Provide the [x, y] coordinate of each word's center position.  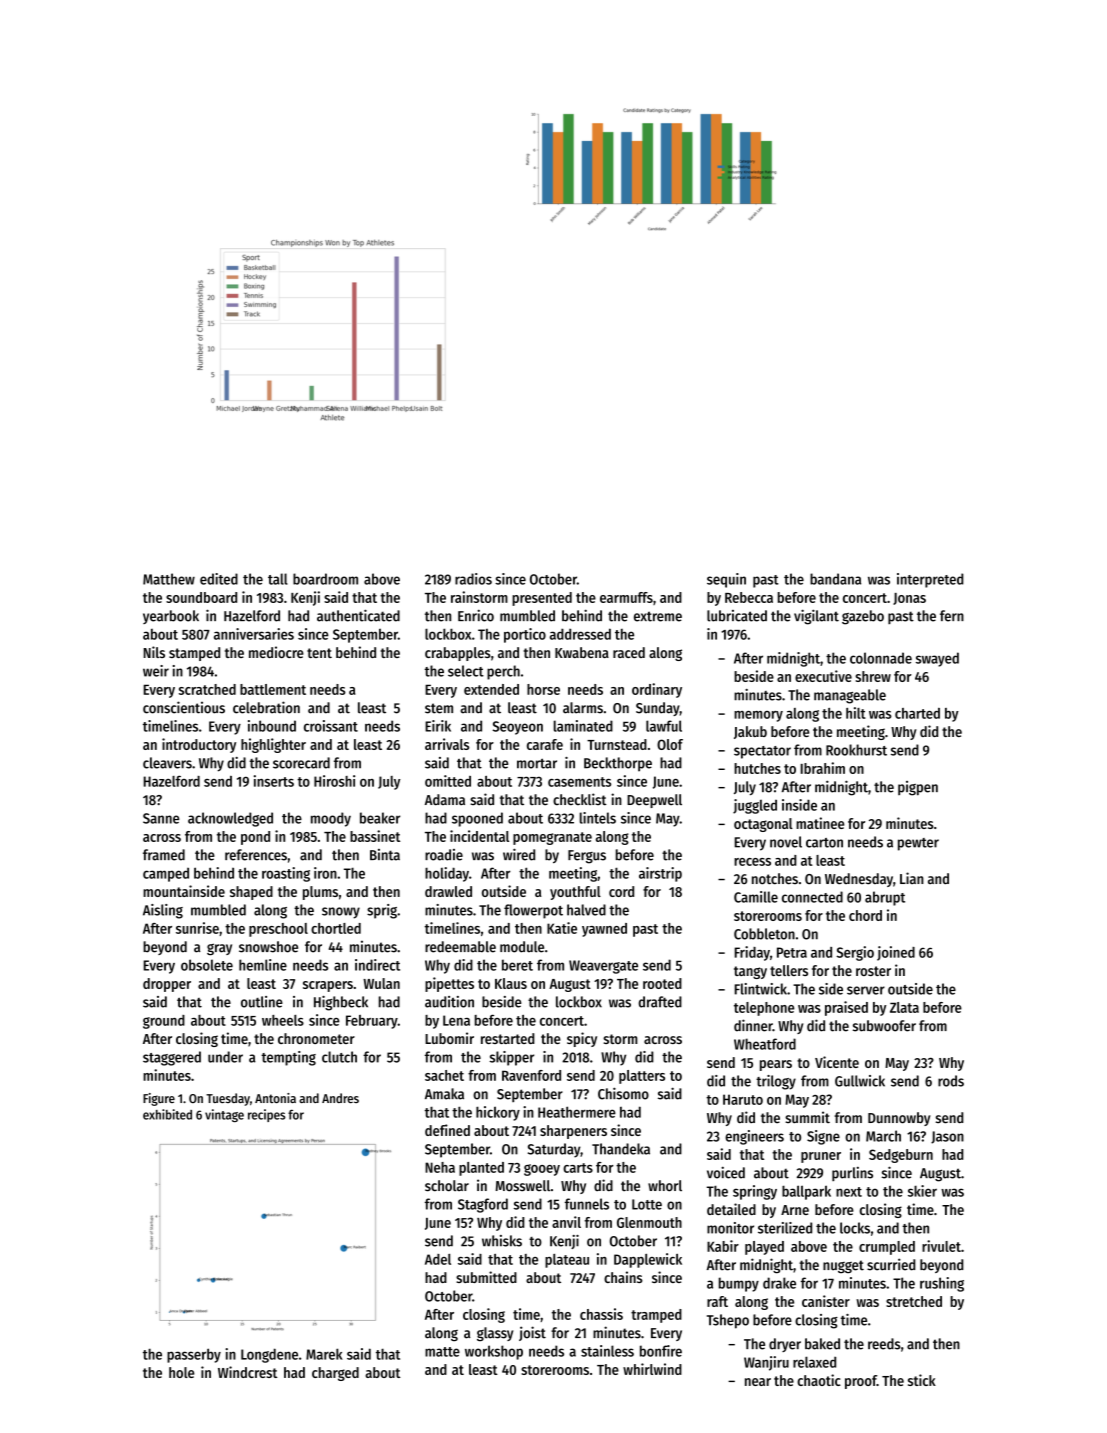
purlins [852, 1174]
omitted [448, 781]
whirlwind [652, 1369]
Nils [154, 652]
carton [824, 843]
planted [481, 1169]
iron [325, 873]
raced [629, 652]
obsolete [207, 965]
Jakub [750, 732]
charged [335, 1374]
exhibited [167, 1114]
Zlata [904, 1007]
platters [642, 1077]
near [758, 1382]
